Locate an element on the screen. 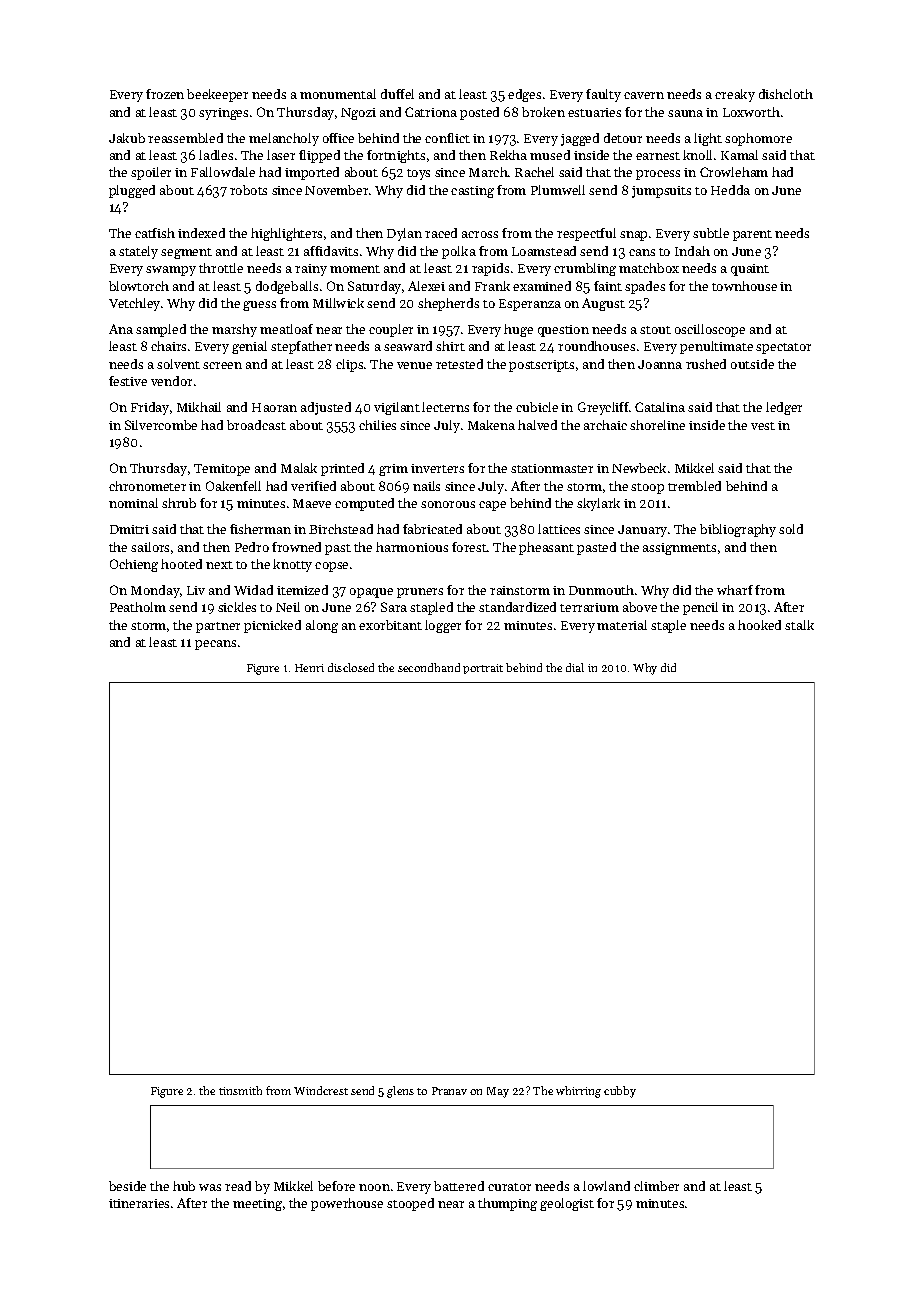 This screenshot has height=1308, width=924. edges is located at coordinates (524, 95).
